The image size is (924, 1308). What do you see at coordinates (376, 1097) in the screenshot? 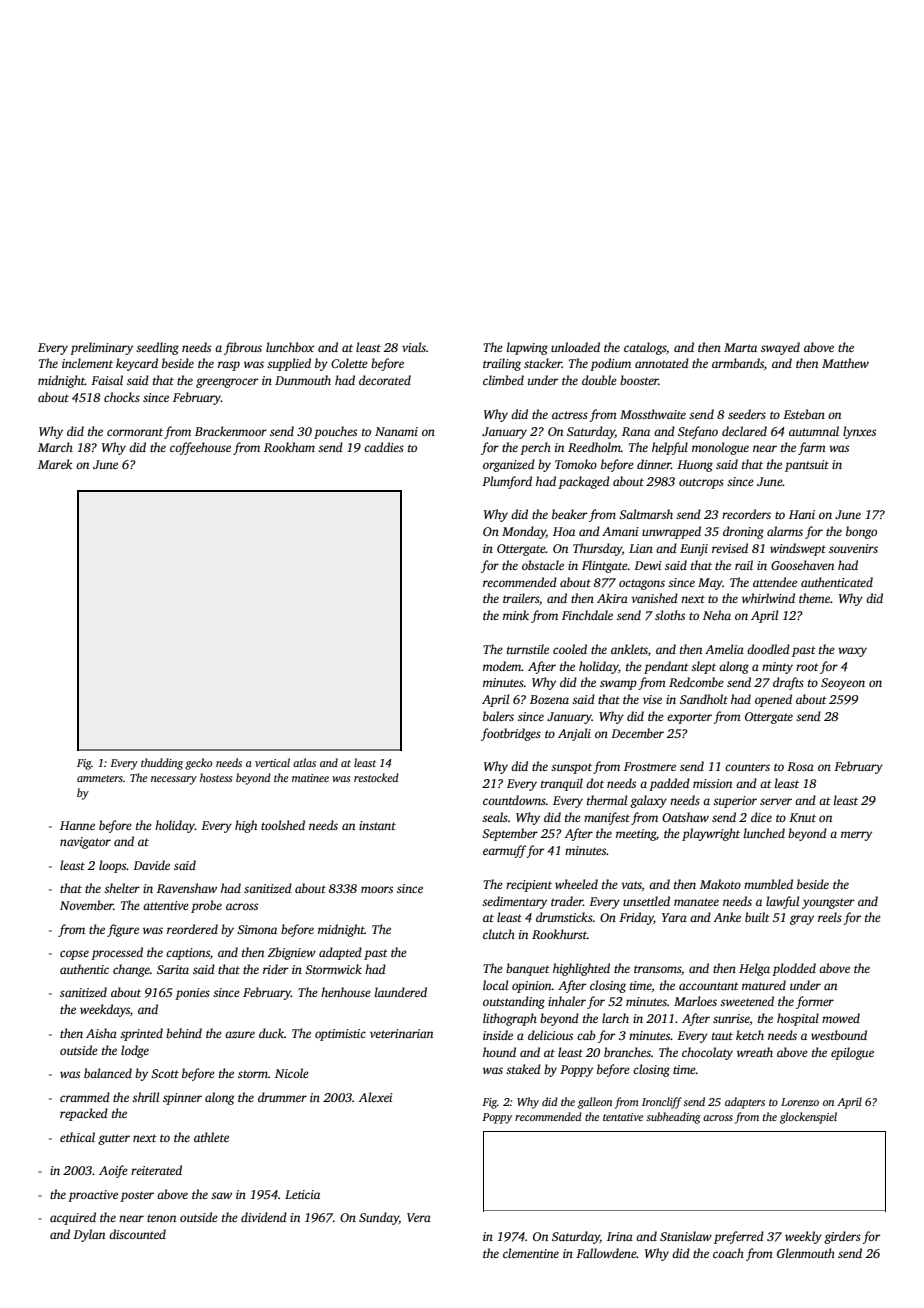
I see `Alexei` at bounding box center [376, 1097].
